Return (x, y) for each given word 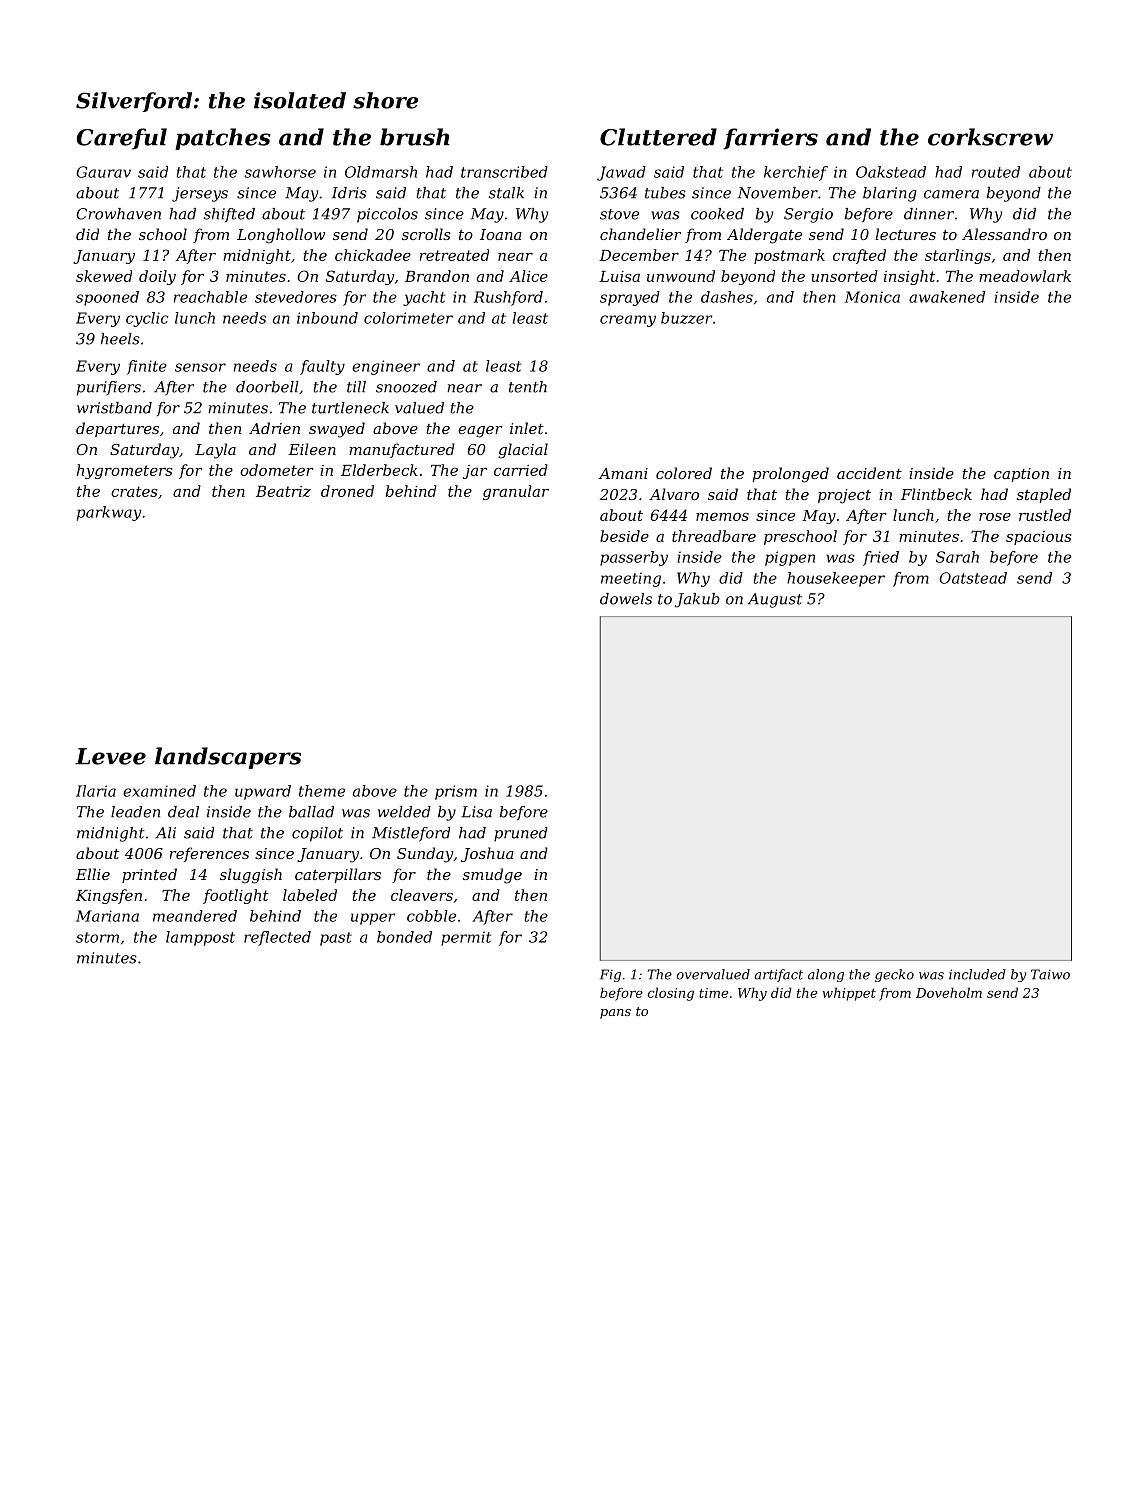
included (977, 974)
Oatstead (973, 578)
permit (466, 938)
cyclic (147, 319)
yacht (424, 298)
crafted (859, 256)
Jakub (697, 600)
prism (456, 792)
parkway (109, 513)
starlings (958, 256)
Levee (110, 756)
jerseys (200, 194)
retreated (454, 255)
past (336, 939)
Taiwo (1050, 974)
